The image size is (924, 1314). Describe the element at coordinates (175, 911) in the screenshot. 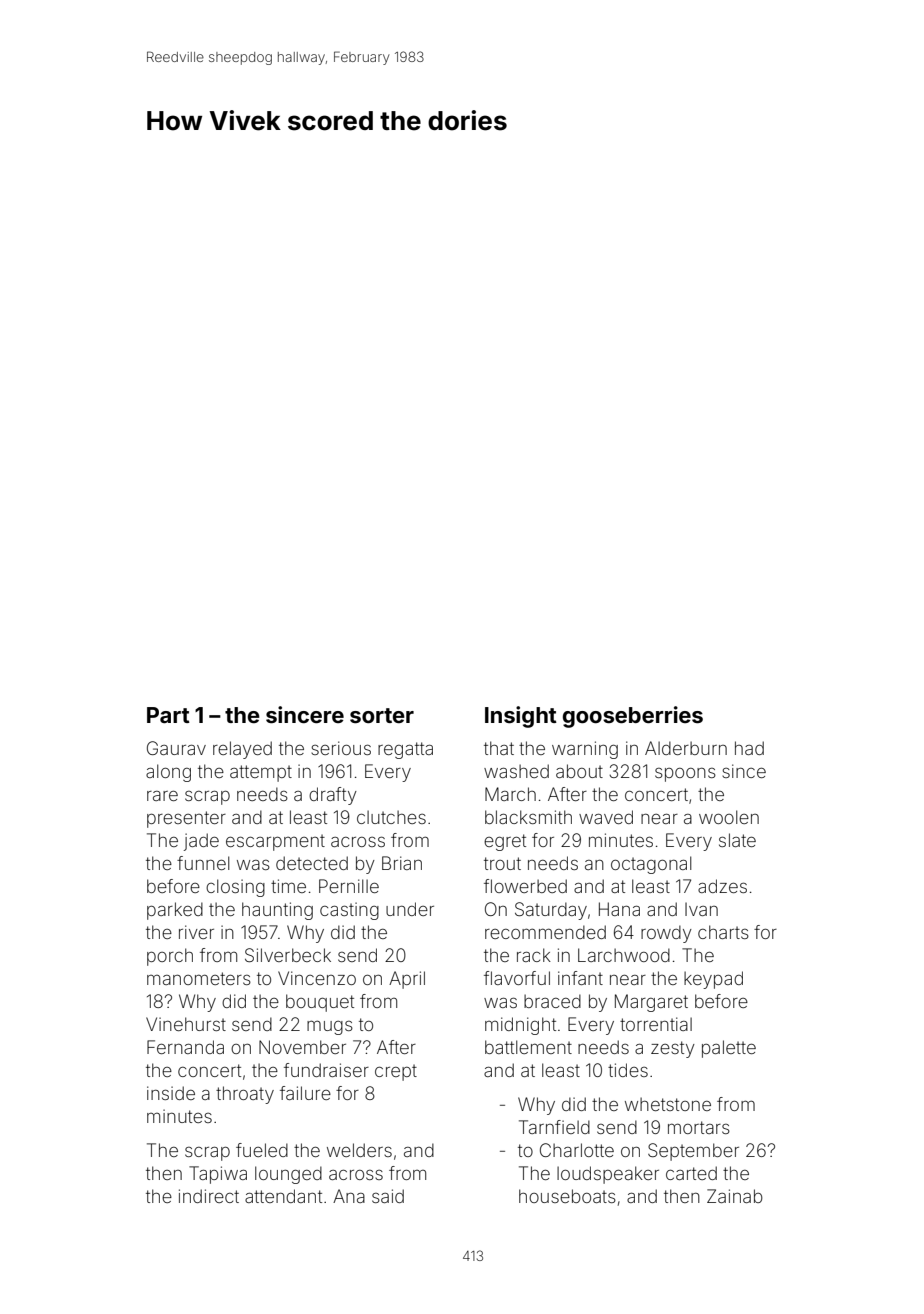

I see `parked` at that location.
